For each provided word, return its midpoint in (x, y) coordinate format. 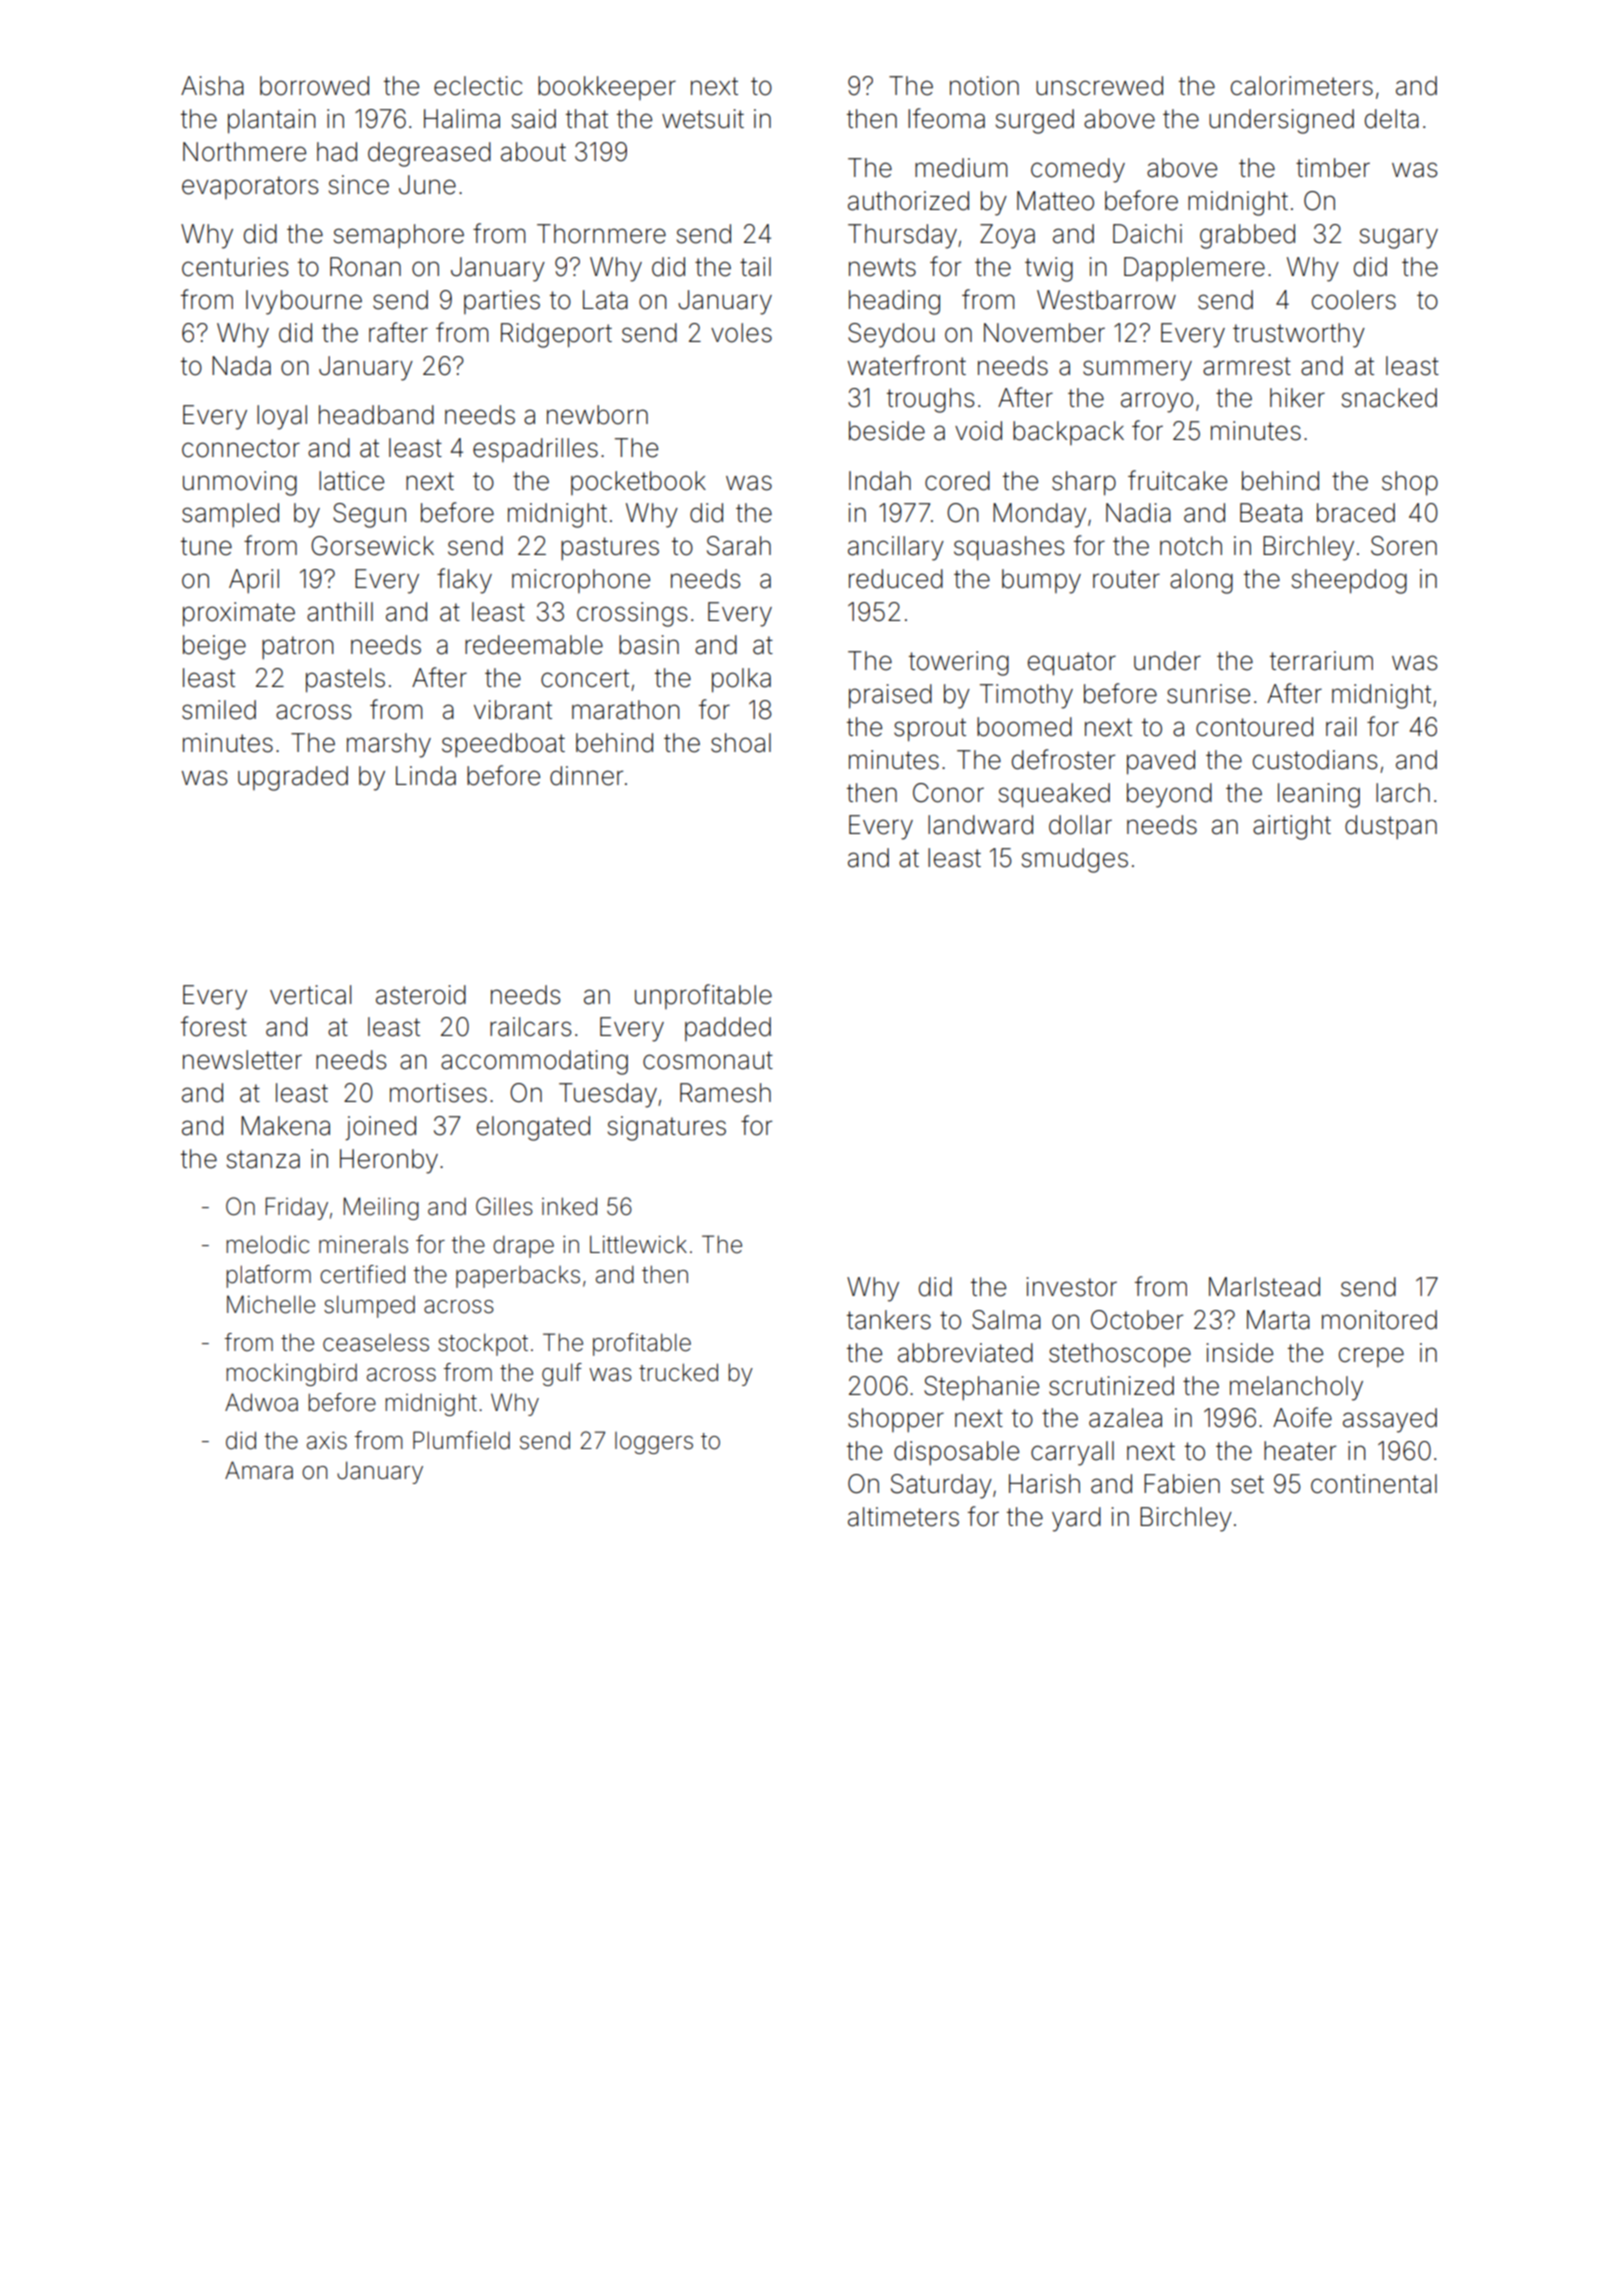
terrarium (1321, 661)
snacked (1389, 398)
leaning (1319, 795)
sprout (930, 730)
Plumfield (461, 1440)
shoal (741, 743)
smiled (219, 710)
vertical (310, 995)
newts (882, 267)
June (427, 185)
